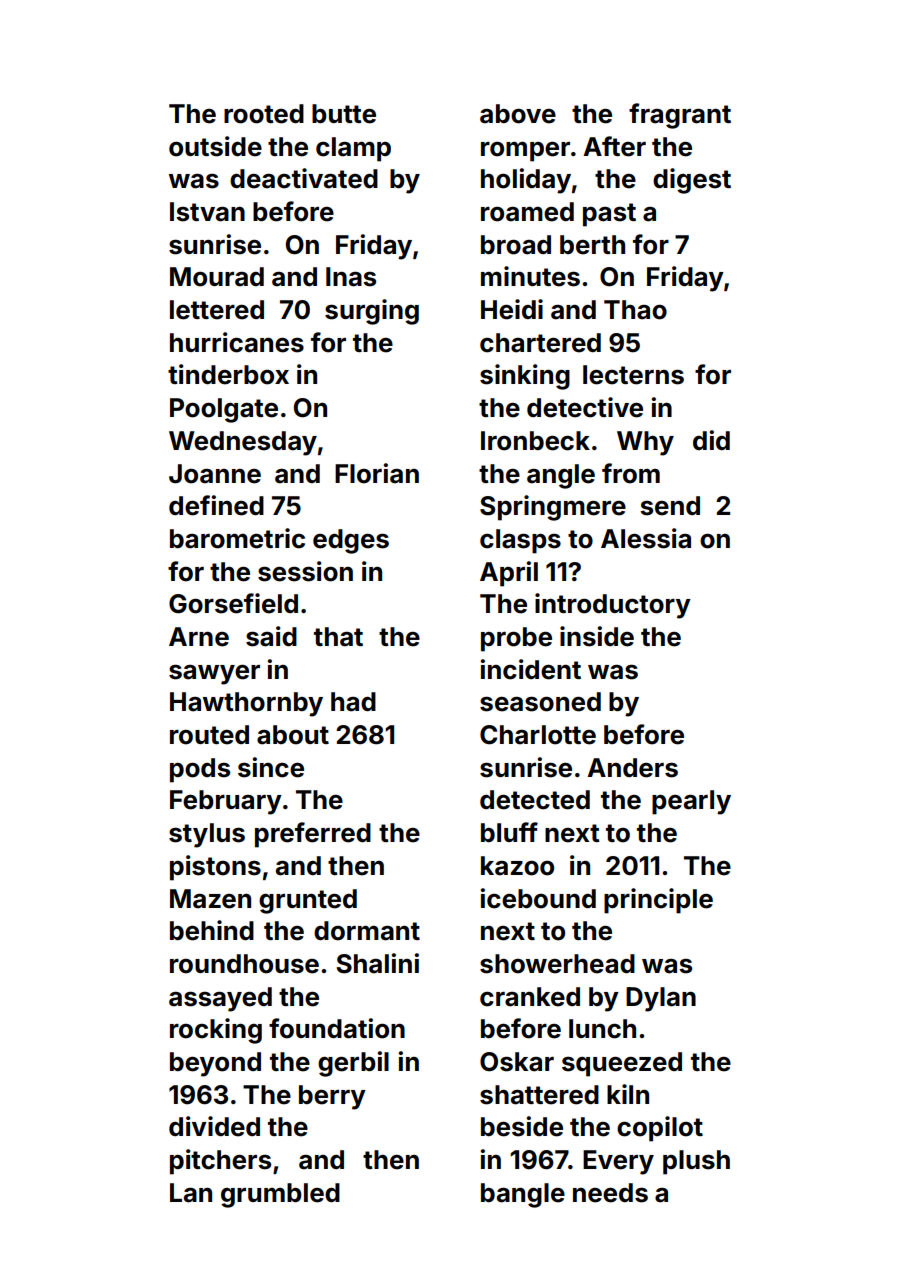 This screenshot has width=900, height=1277. Describe the element at coordinates (631, 473) in the screenshot. I see `from` at that location.
